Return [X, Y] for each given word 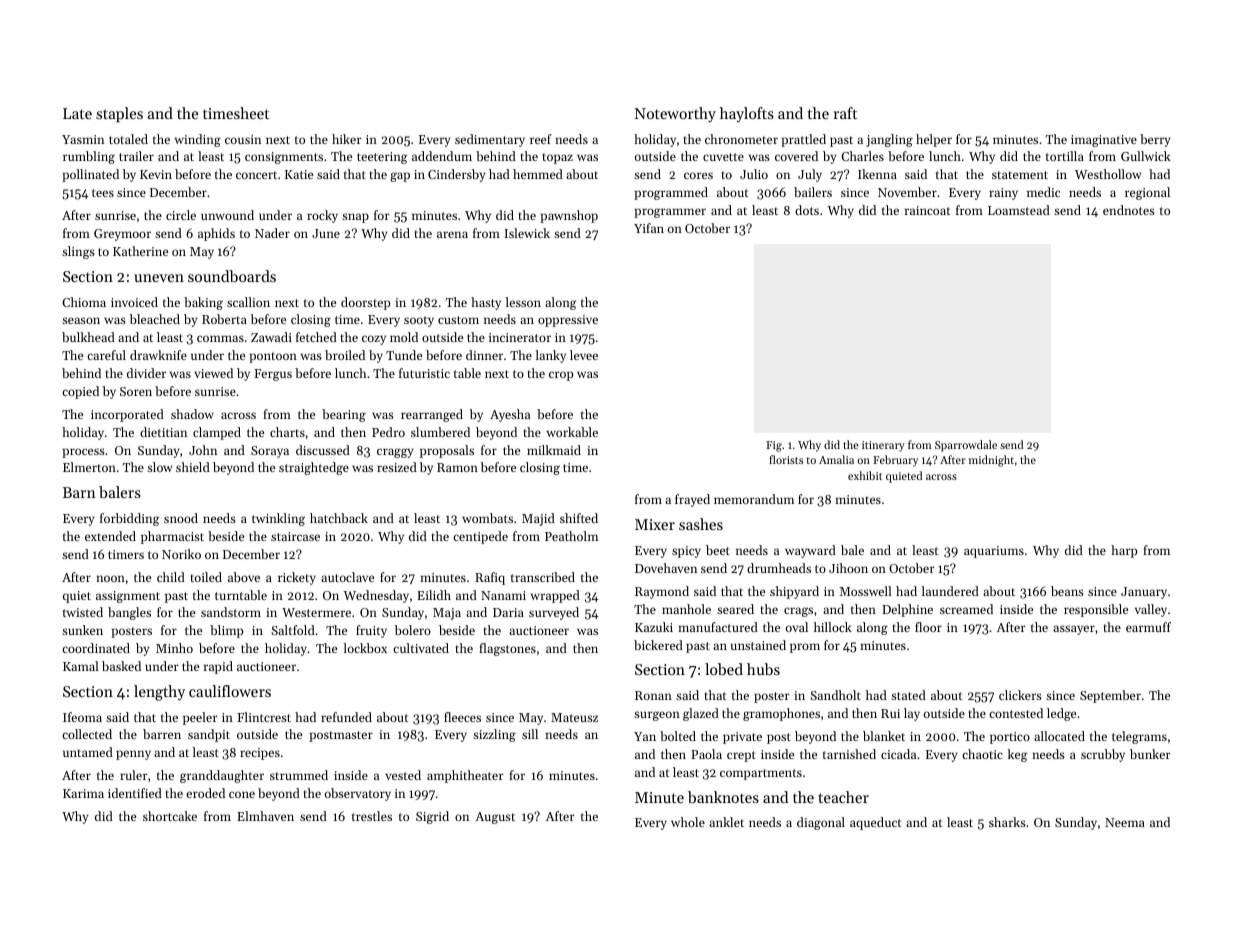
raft [845, 113]
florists [786, 459]
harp [1124, 551]
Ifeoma [82, 717]
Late [77, 113]
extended [110, 536]
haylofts [747, 115]
